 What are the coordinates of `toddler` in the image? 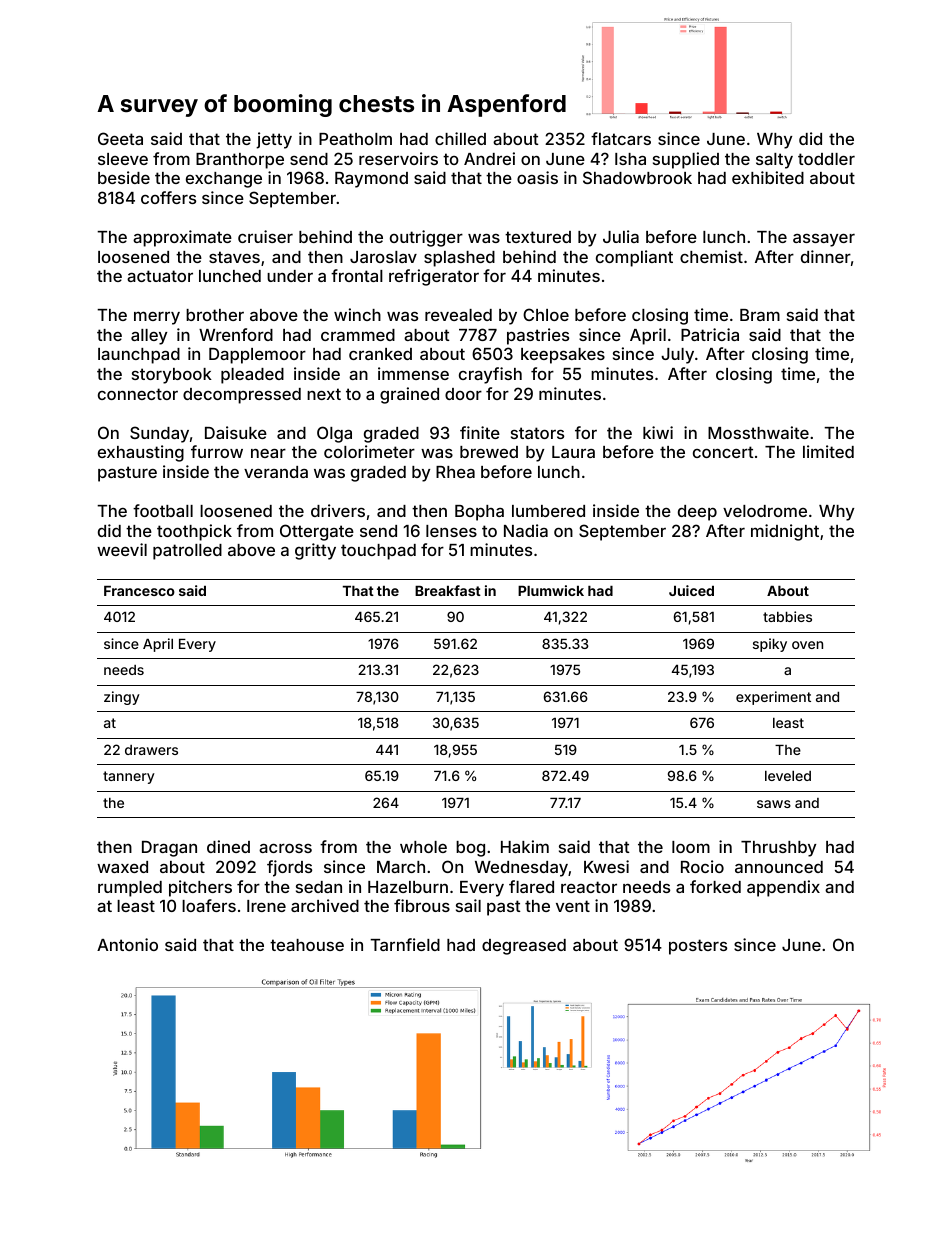 It's located at (826, 159).
